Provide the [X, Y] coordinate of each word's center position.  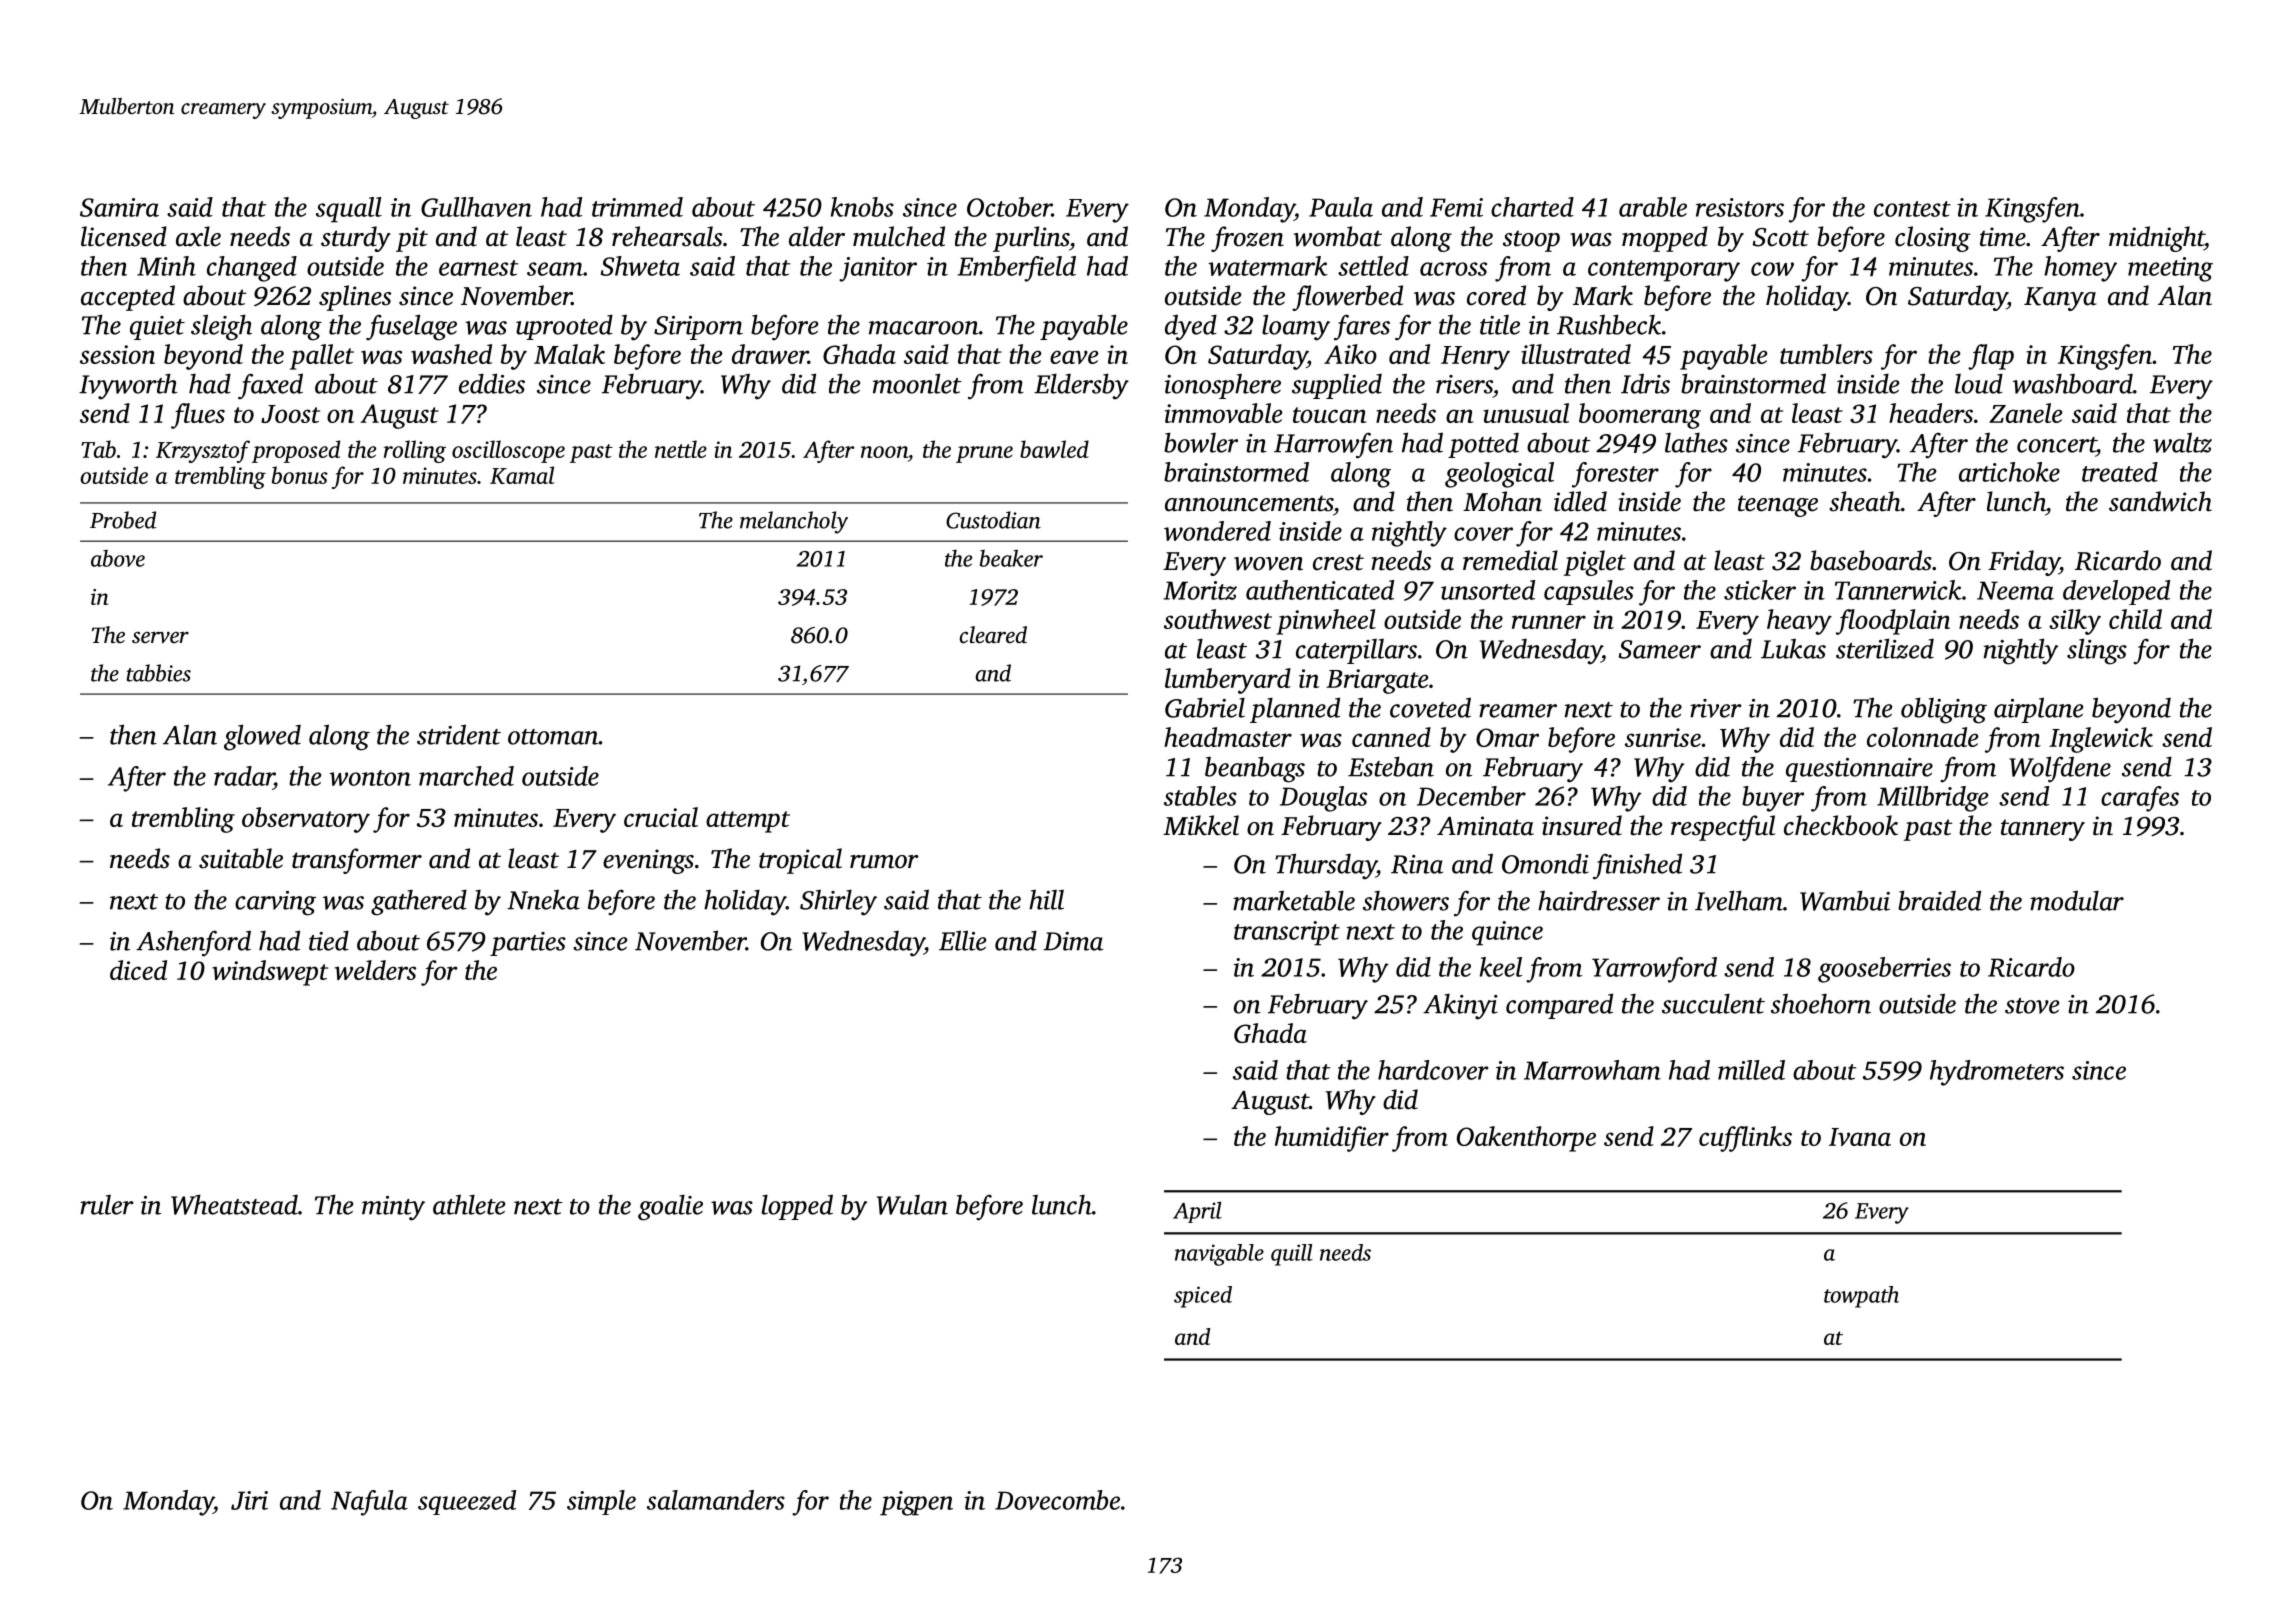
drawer [770, 354]
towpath [1861, 1297]
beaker [1011, 558]
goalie [670, 1207]
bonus [300, 475]
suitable [241, 858]
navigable [1219, 1255]
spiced [1203, 1297]
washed [451, 354]
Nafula [369, 1503]
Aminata [1485, 826]
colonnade [1923, 737]
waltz [2182, 442]
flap [1991, 357]
